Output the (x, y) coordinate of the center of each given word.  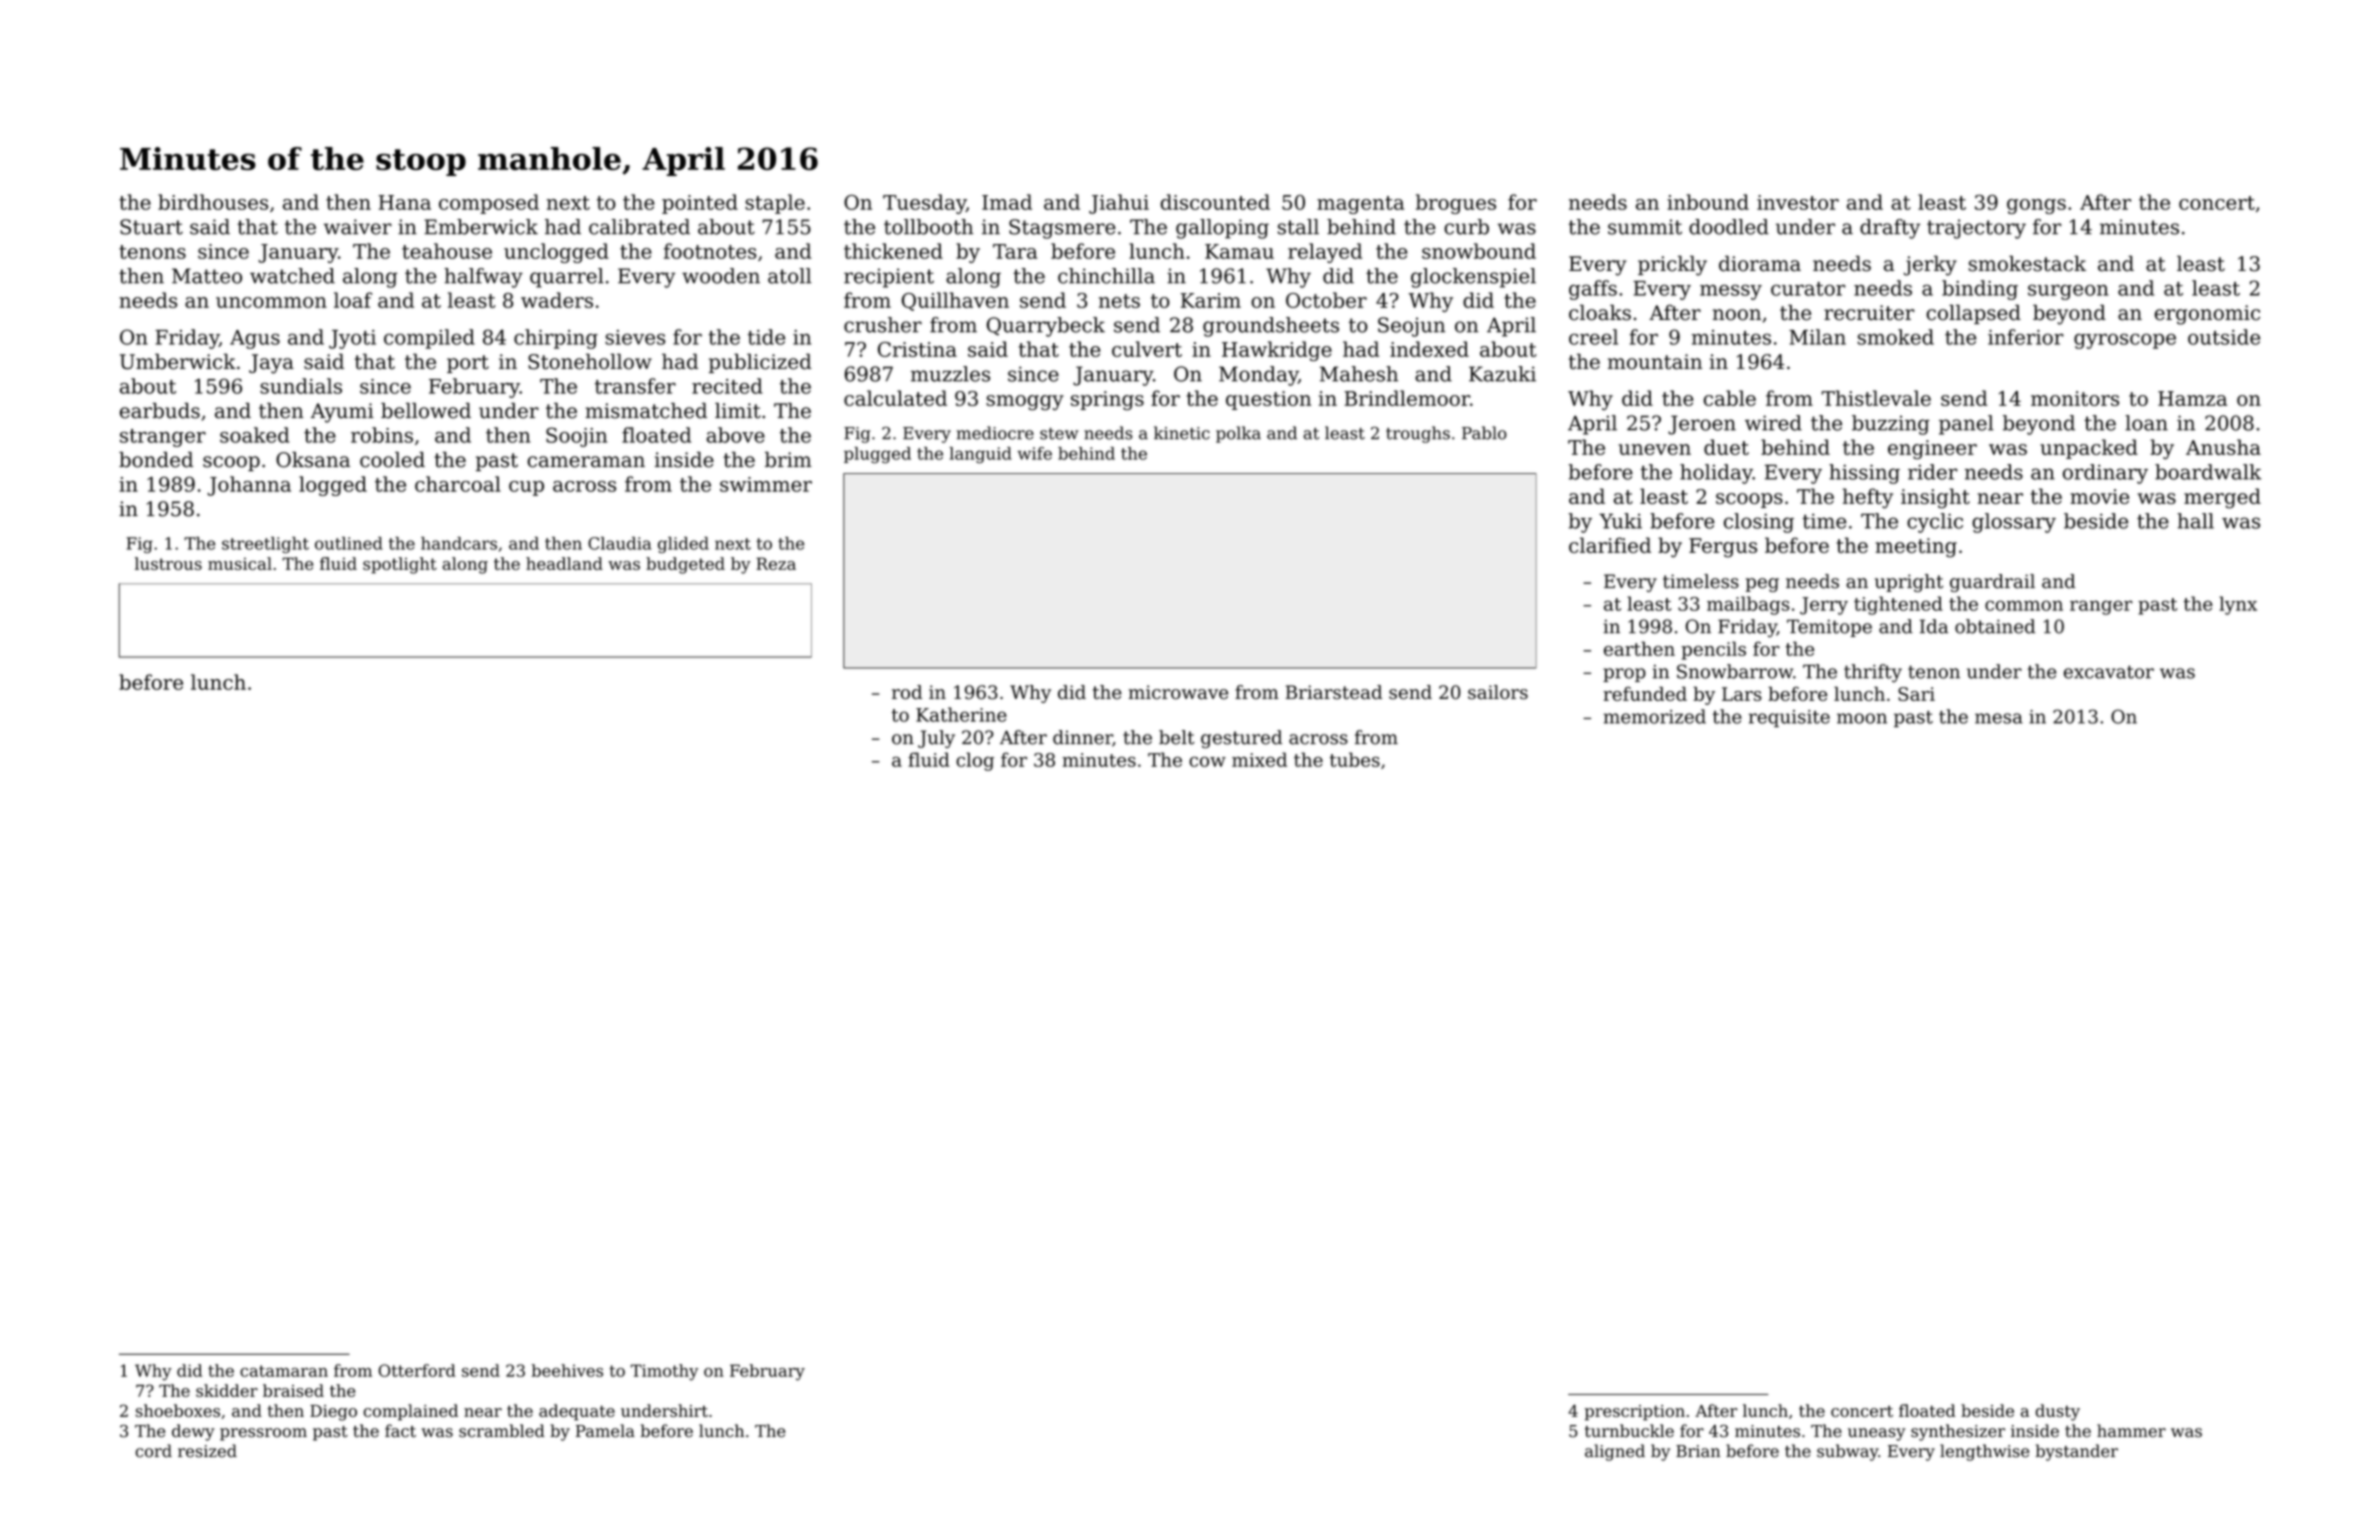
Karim (1211, 300)
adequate (577, 1412)
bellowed (426, 411)
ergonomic (2207, 315)
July (936, 739)
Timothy (664, 1372)
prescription (1635, 1413)
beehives (567, 1370)
